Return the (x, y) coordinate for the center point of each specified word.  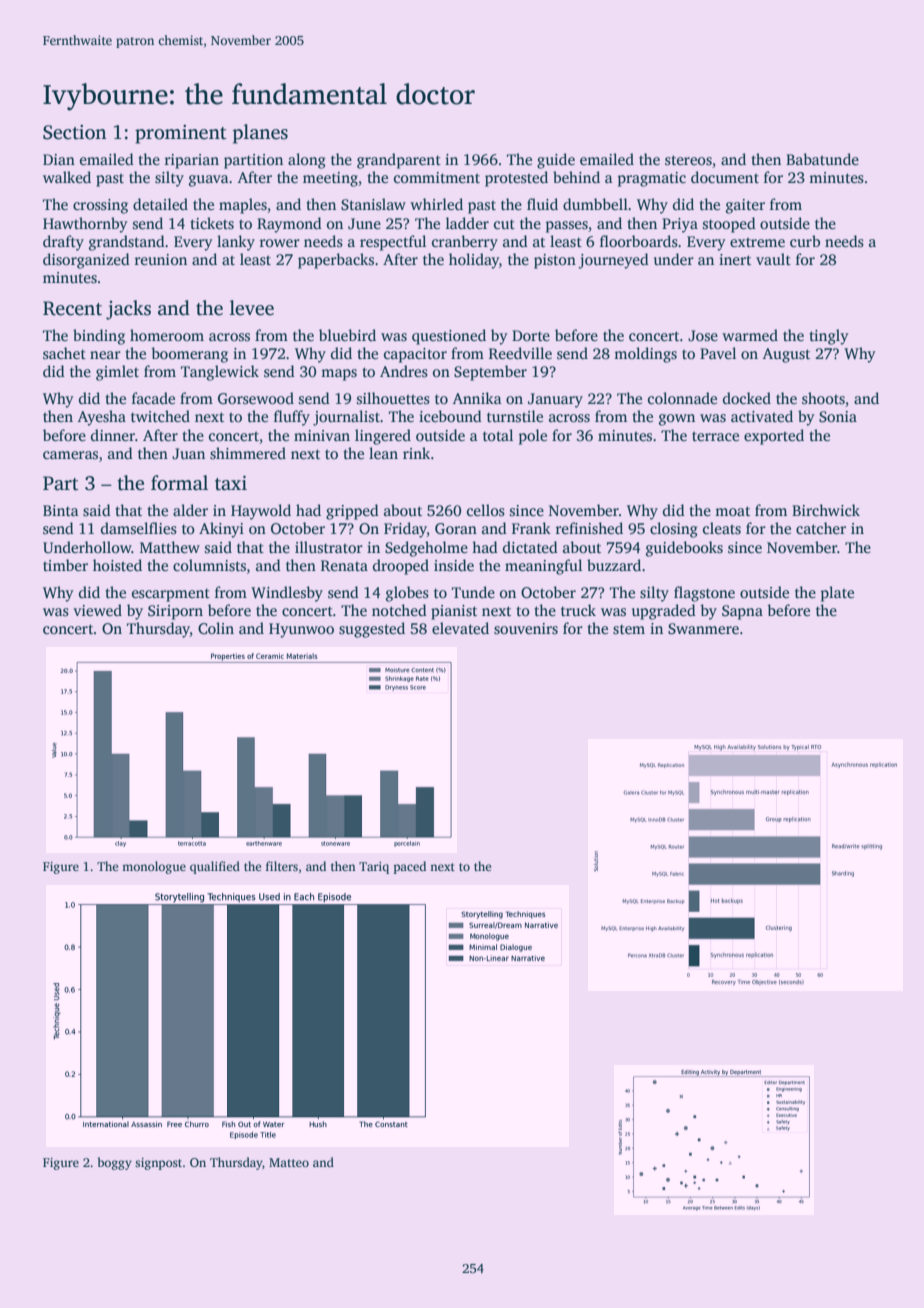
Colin (216, 628)
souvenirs (526, 629)
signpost (158, 1164)
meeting (330, 179)
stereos (688, 160)
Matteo (289, 1162)
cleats (722, 528)
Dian (59, 159)
